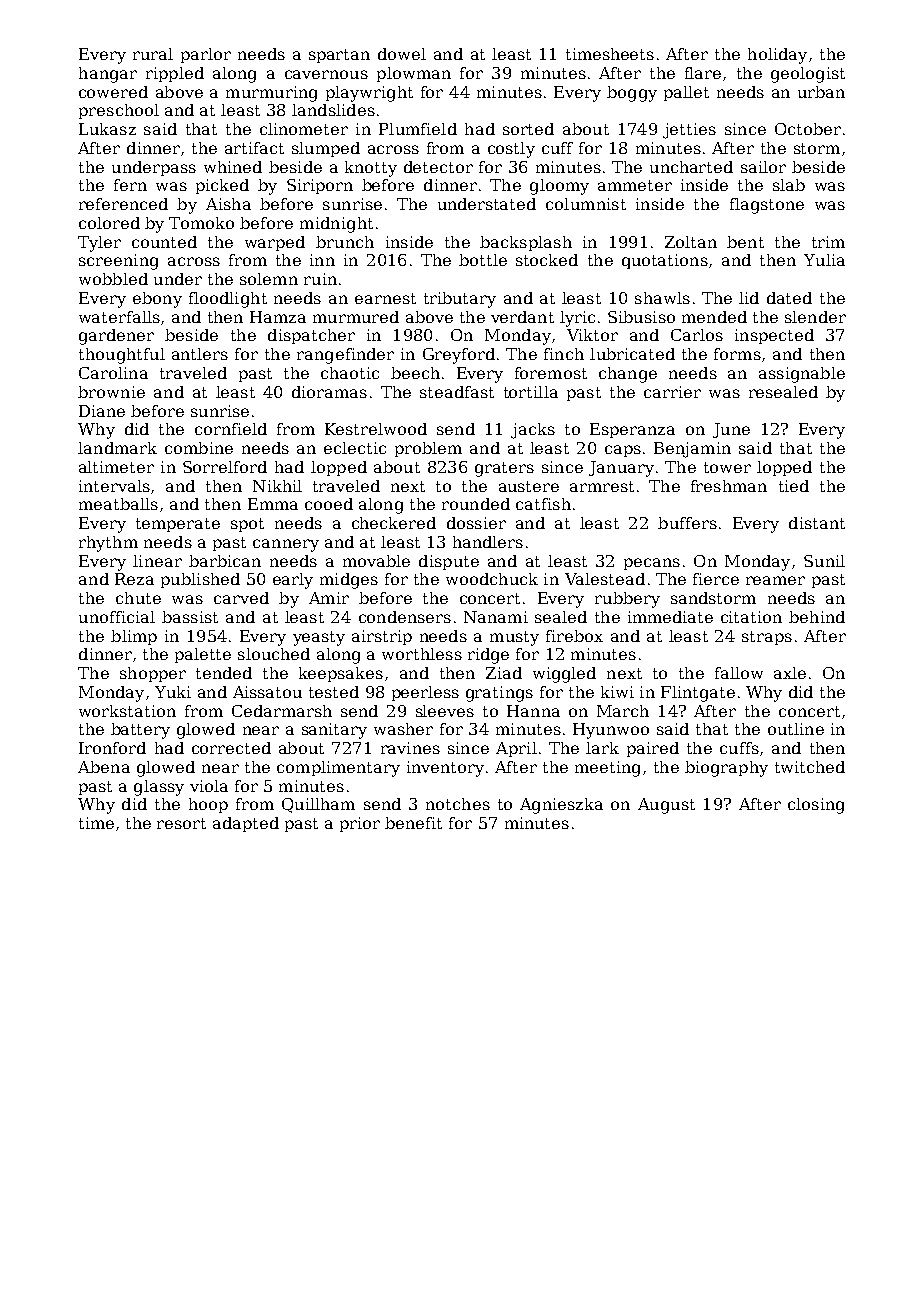 The image size is (924, 1308). Describe the element at coordinates (286, 545) in the screenshot. I see `cannery` at that location.
